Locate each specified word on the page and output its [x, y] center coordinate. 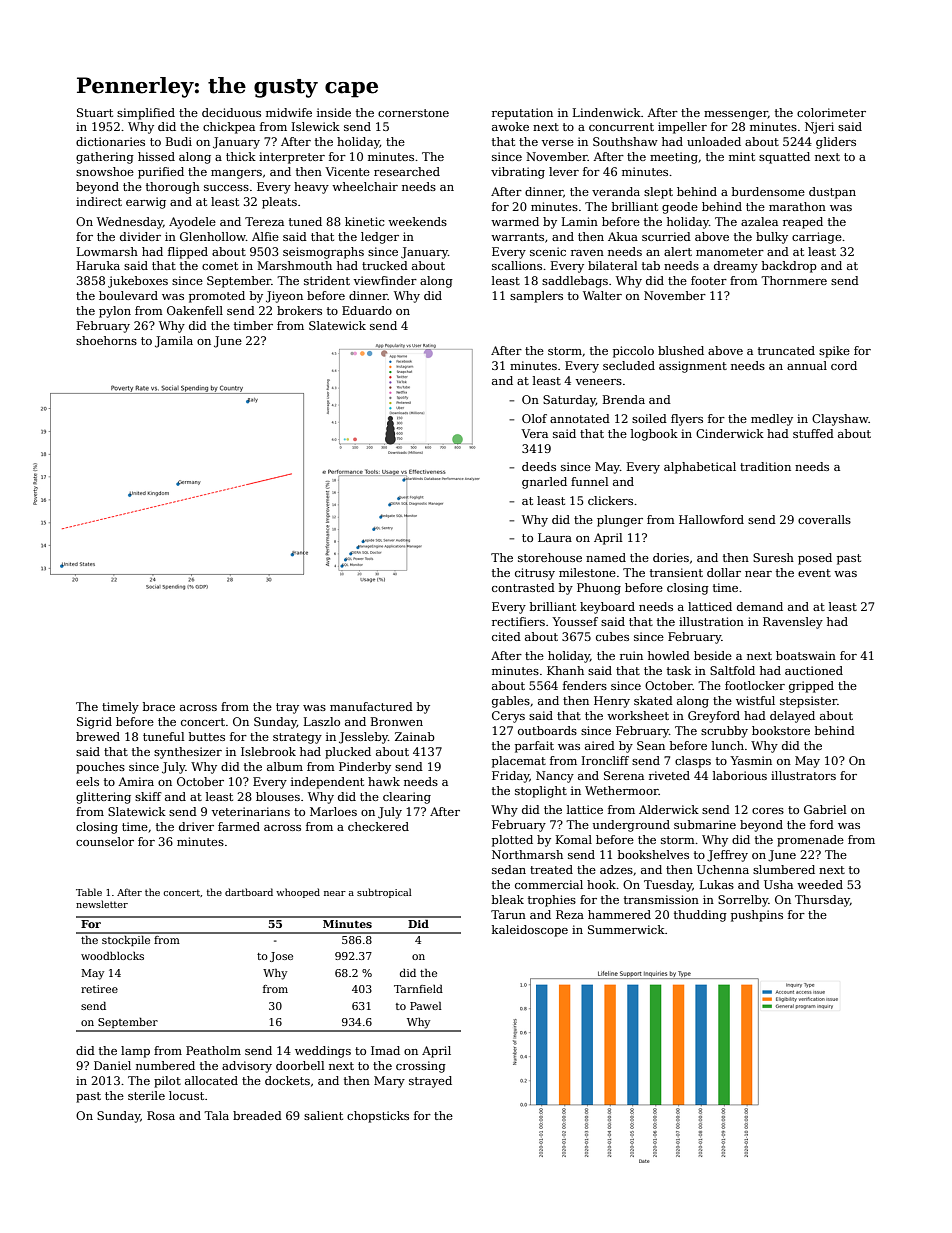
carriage [817, 238]
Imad [385, 1050]
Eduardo [367, 310]
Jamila [174, 342]
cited [506, 636]
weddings [323, 1052]
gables [511, 702]
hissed [156, 156]
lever [564, 171]
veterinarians [251, 811]
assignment [693, 367]
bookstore [781, 730]
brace [159, 706]
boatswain [806, 655]
